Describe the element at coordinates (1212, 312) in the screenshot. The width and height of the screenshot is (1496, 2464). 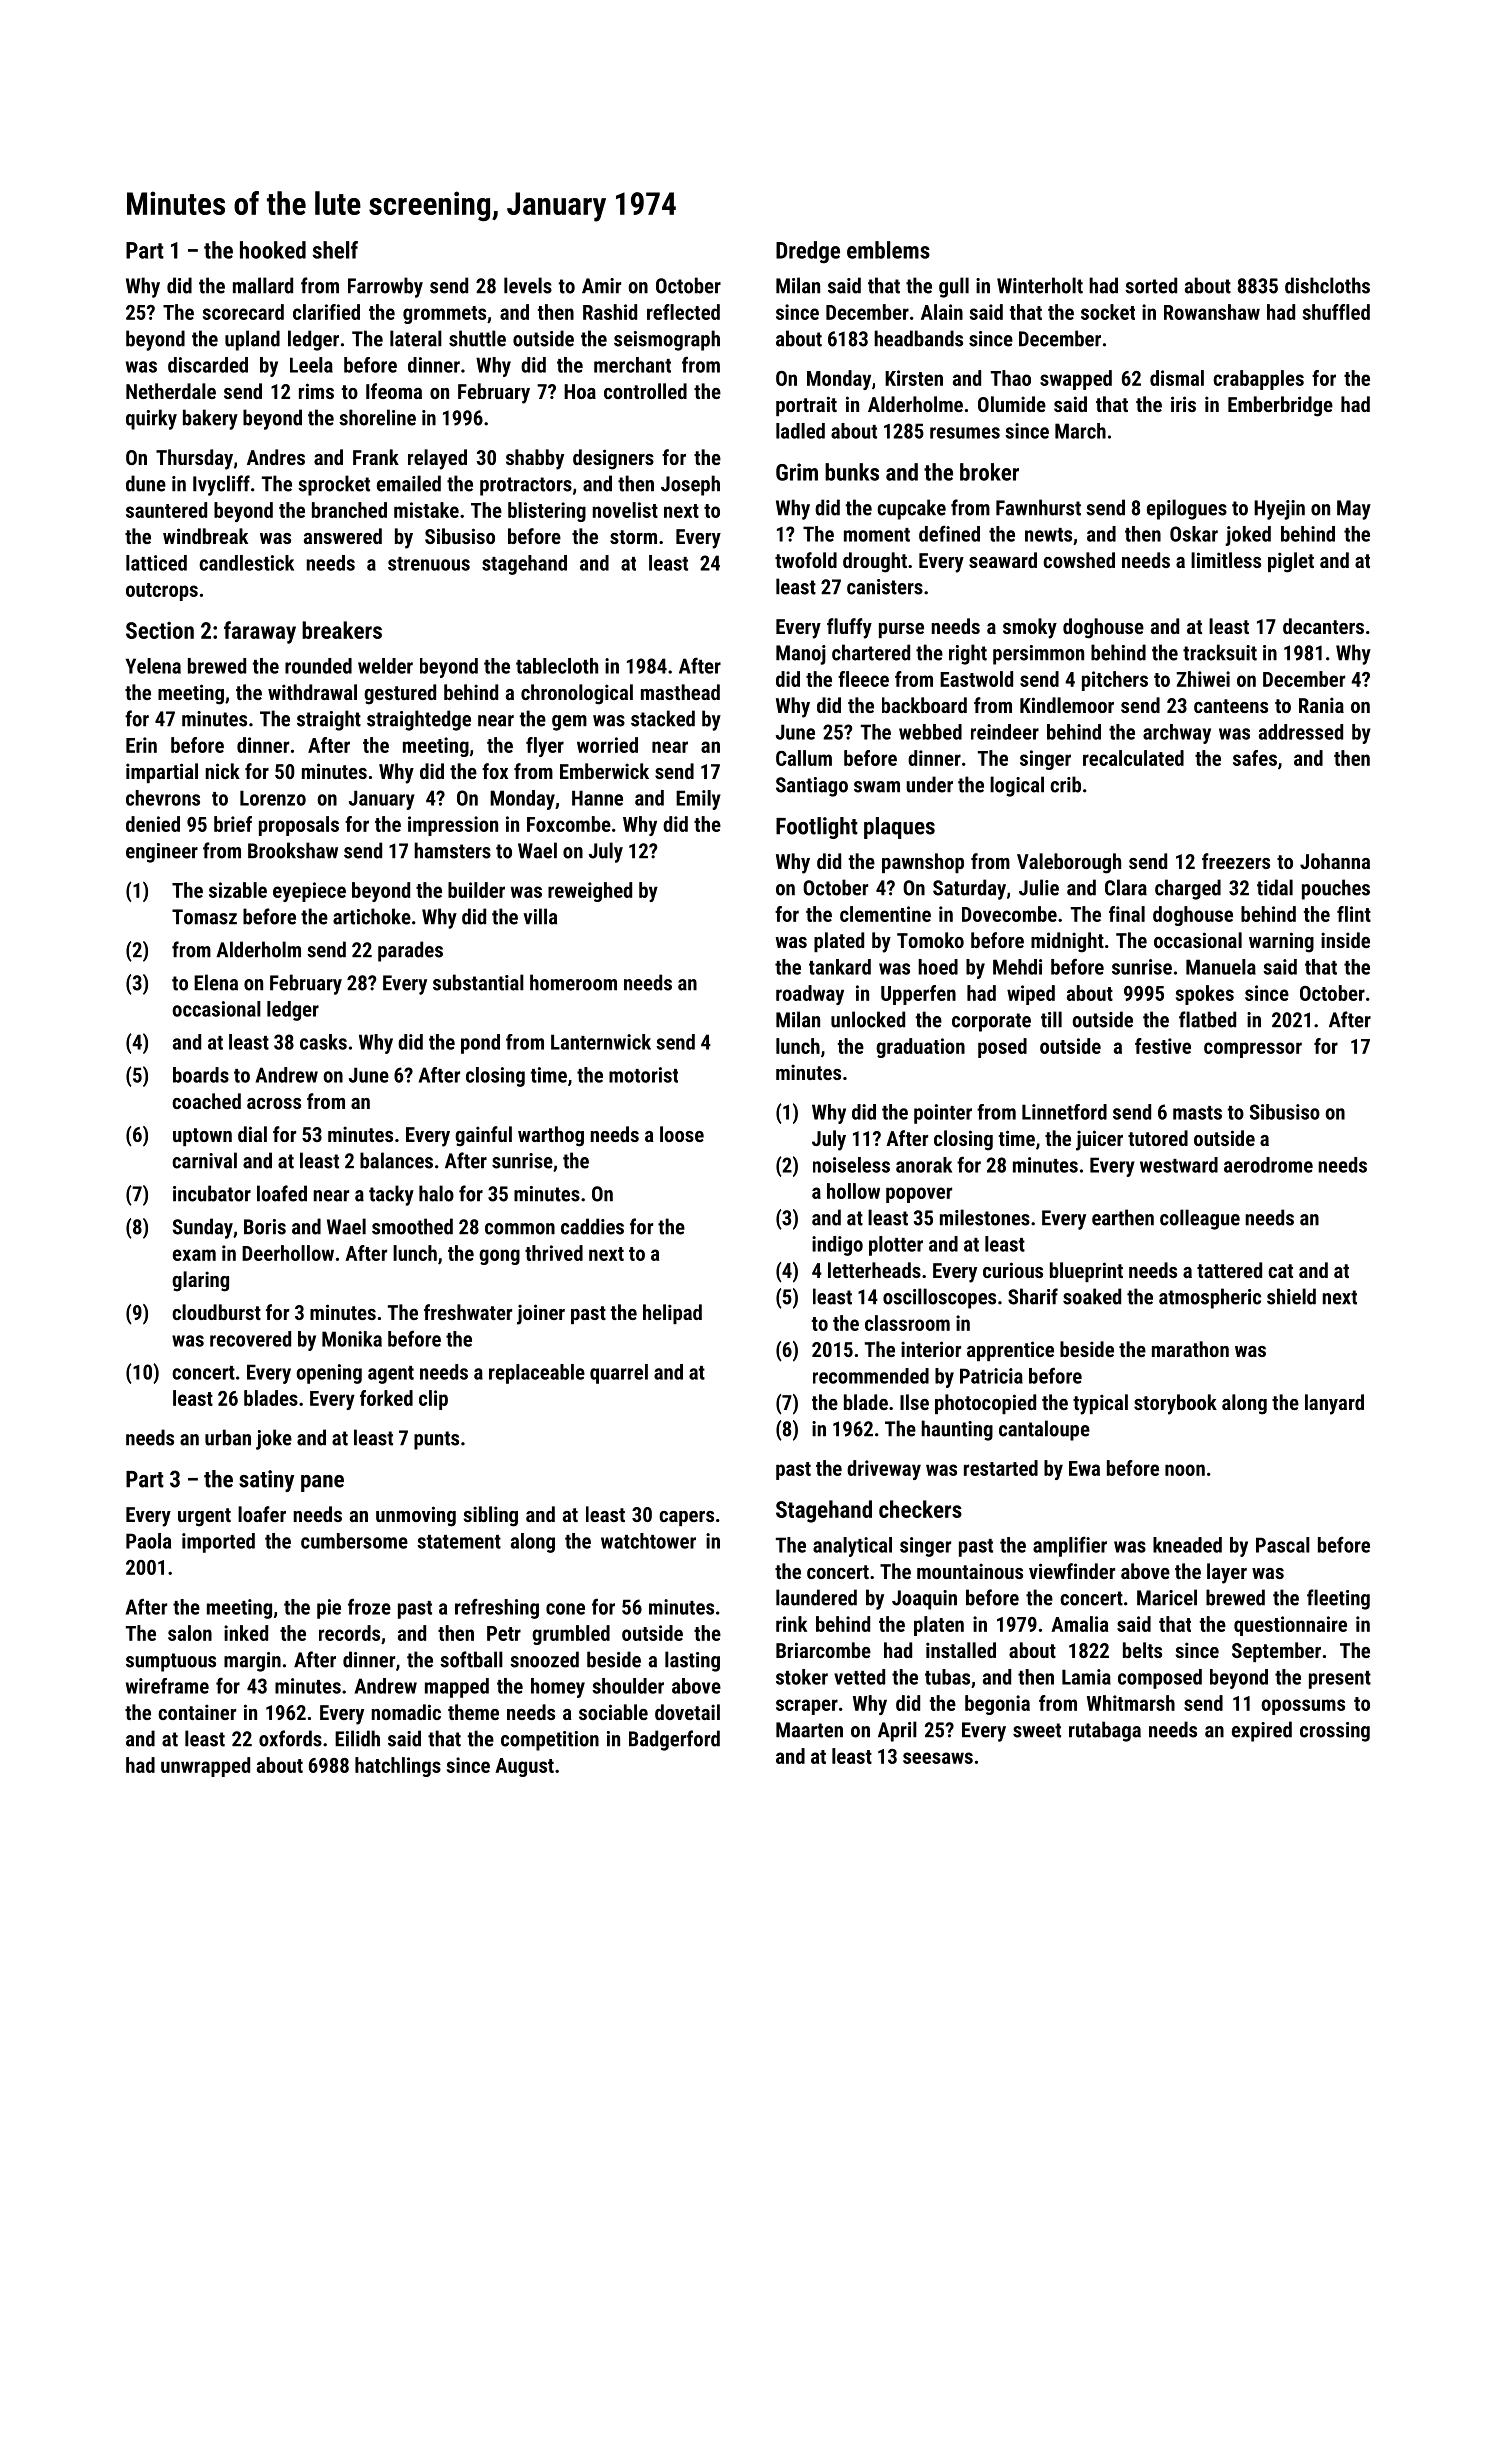
I see `Rowanshaw` at that location.
